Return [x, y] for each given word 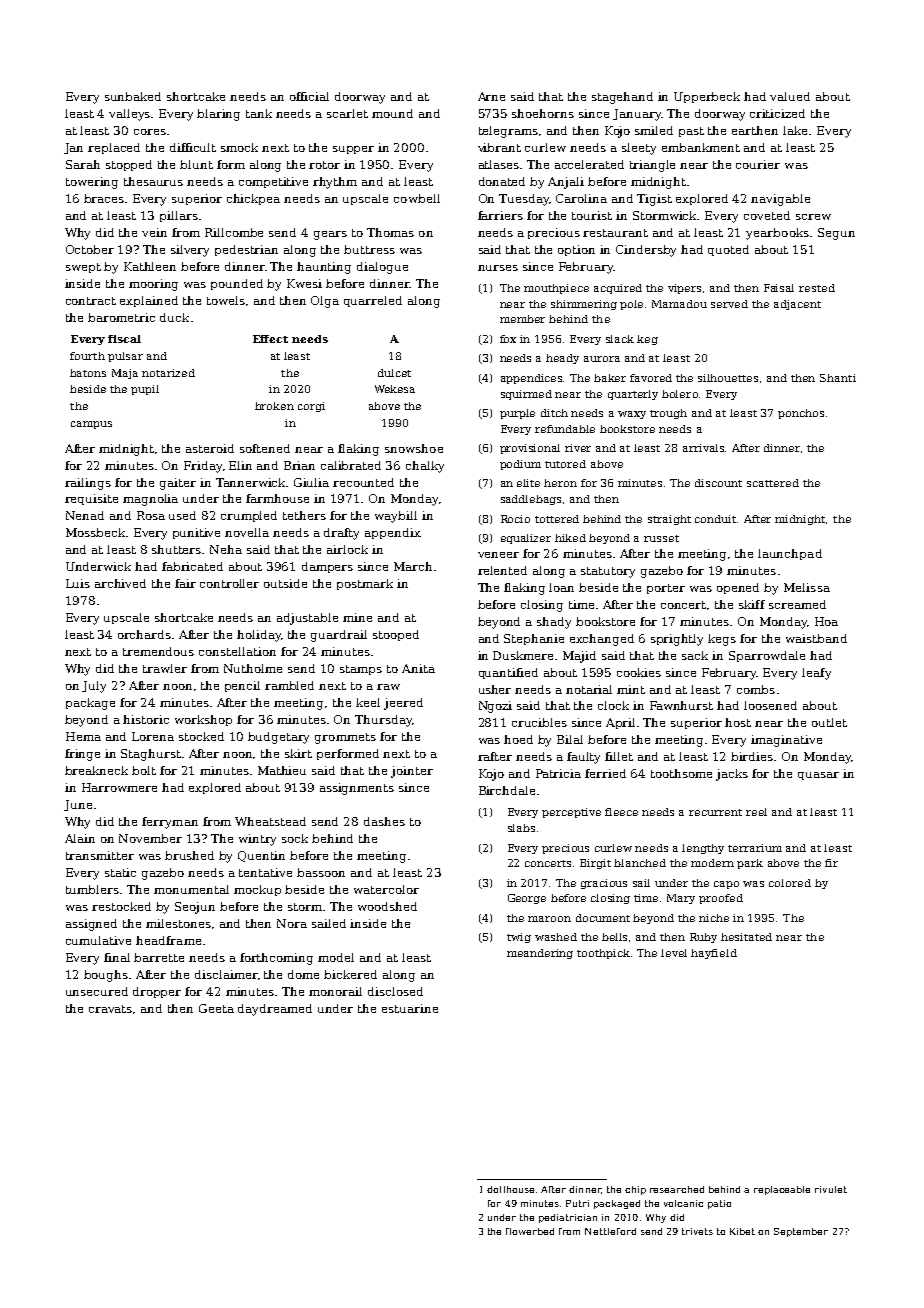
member [522, 319]
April [620, 723]
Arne [491, 96]
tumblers [92, 889]
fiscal [124, 339]
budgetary [278, 738]
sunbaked [133, 96]
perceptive [571, 813]
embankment [701, 147]
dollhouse [510, 1189]
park [750, 864]
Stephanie [534, 639]
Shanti [838, 378]
